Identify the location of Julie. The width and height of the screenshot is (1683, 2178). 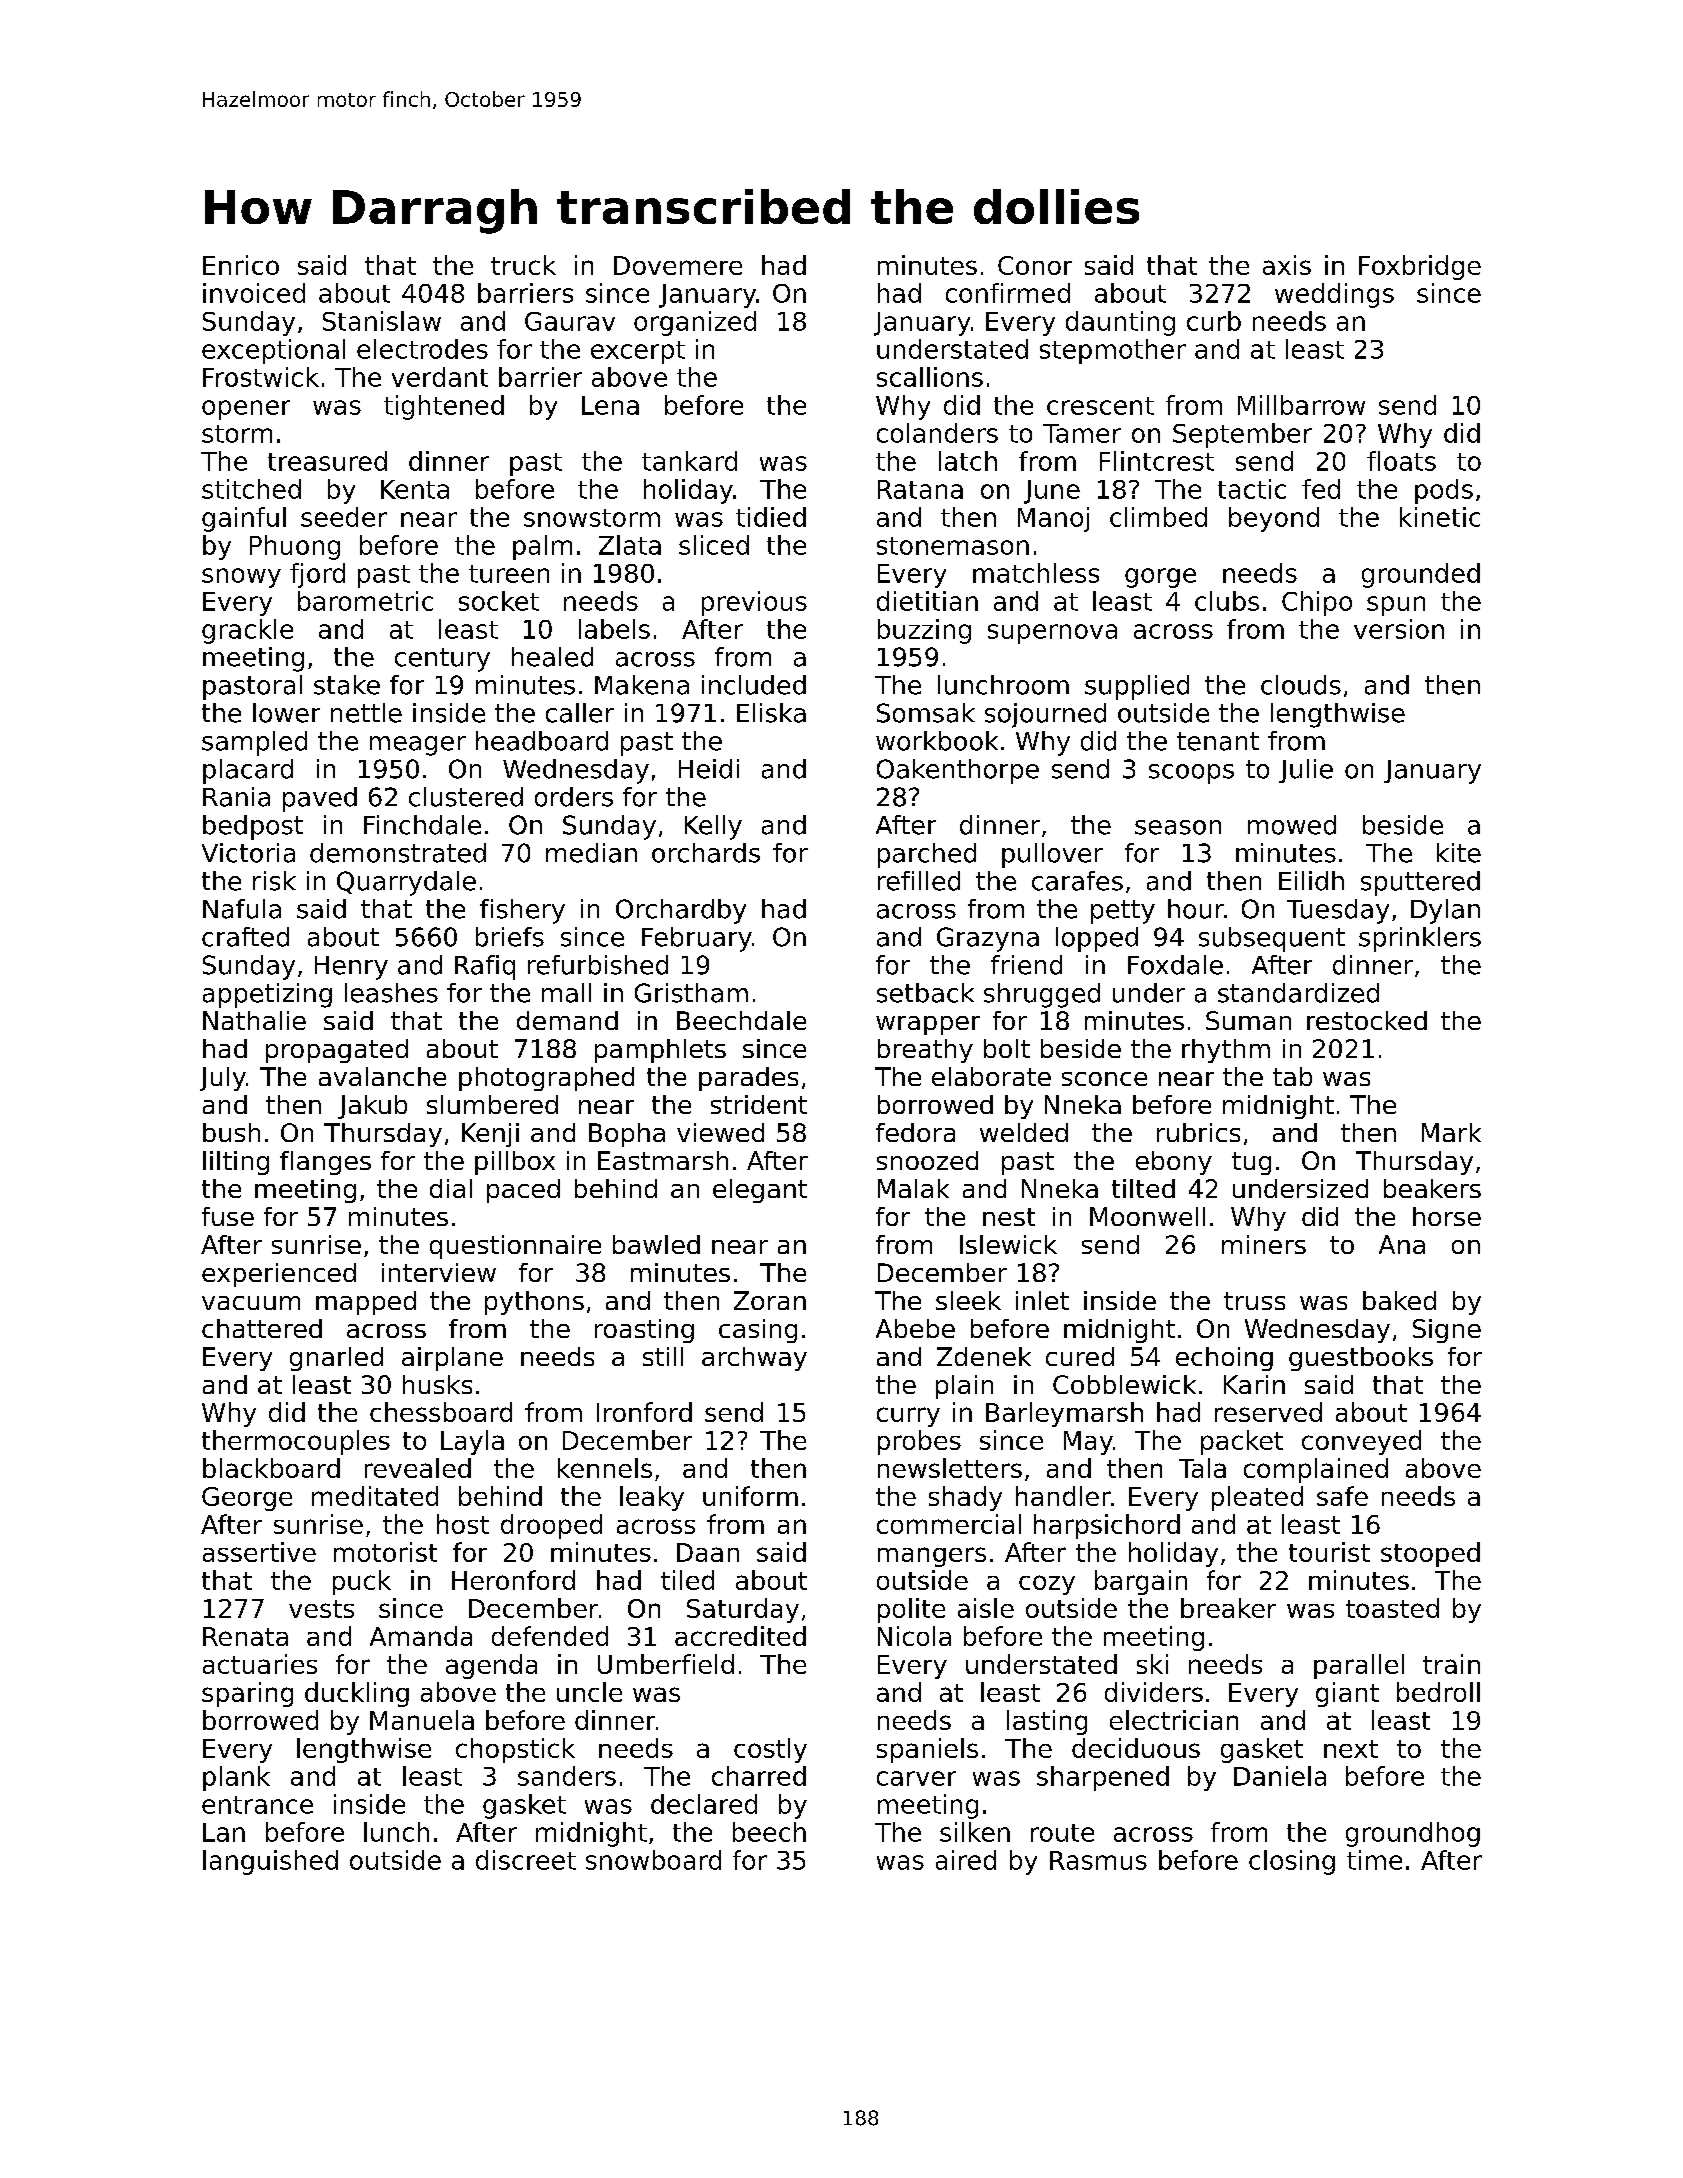
(1306, 771).
